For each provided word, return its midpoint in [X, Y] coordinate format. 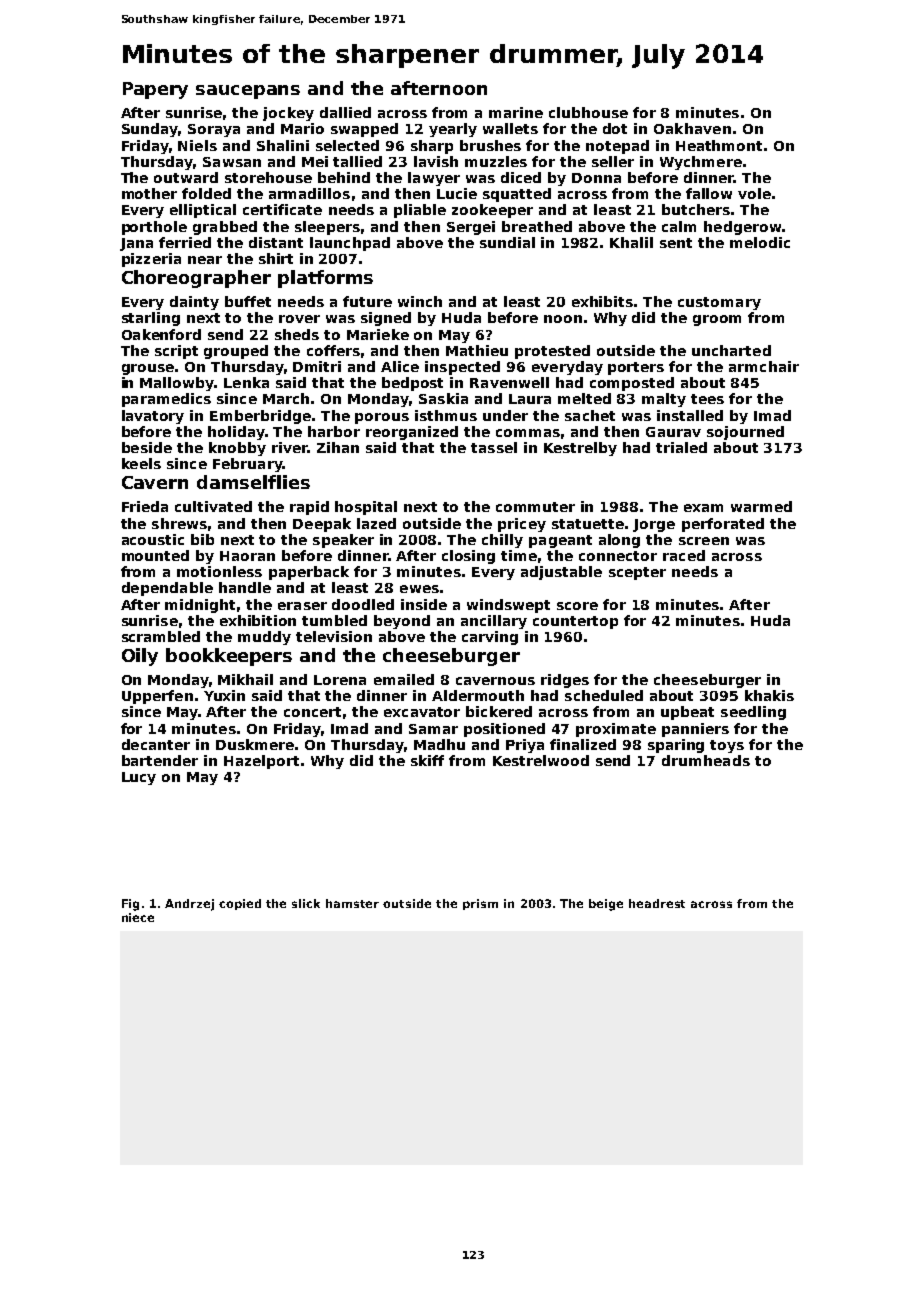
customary [719, 303]
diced [521, 177]
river [290, 447]
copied [240, 904]
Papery [155, 90]
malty [664, 400]
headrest [657, 903]
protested [552, 352]
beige [606, 905]
